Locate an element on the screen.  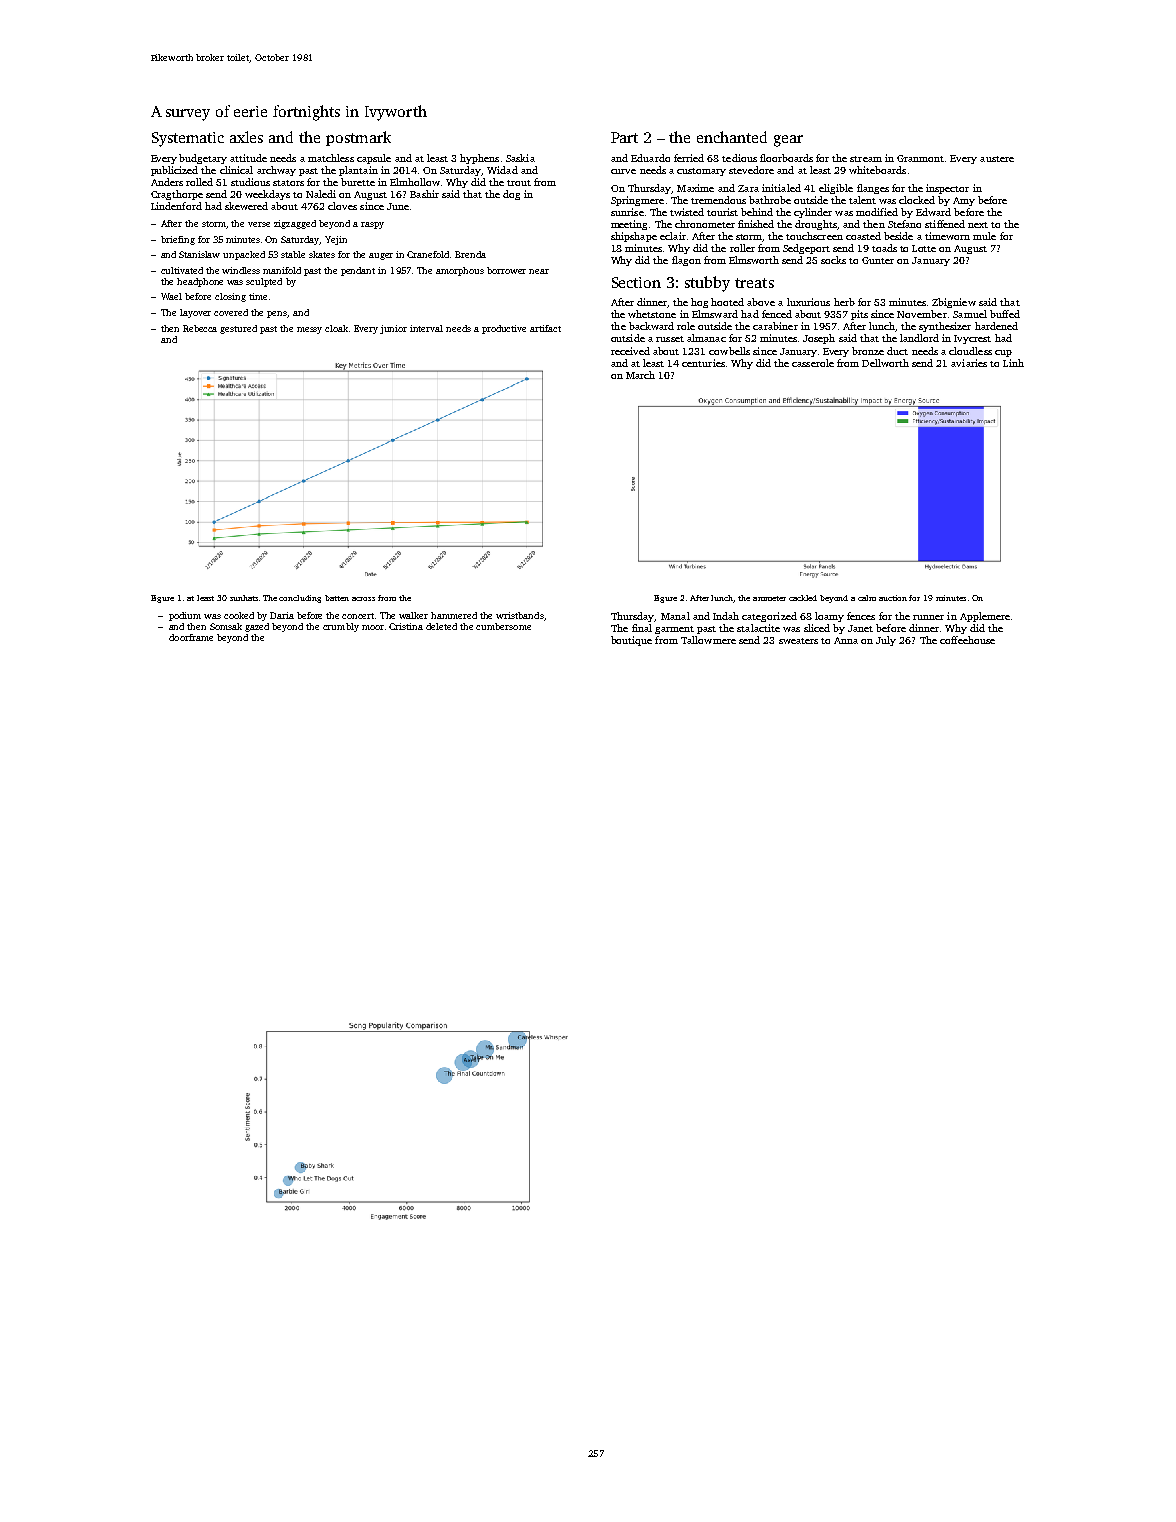
Linh is located at coordinates (1013, 363).
